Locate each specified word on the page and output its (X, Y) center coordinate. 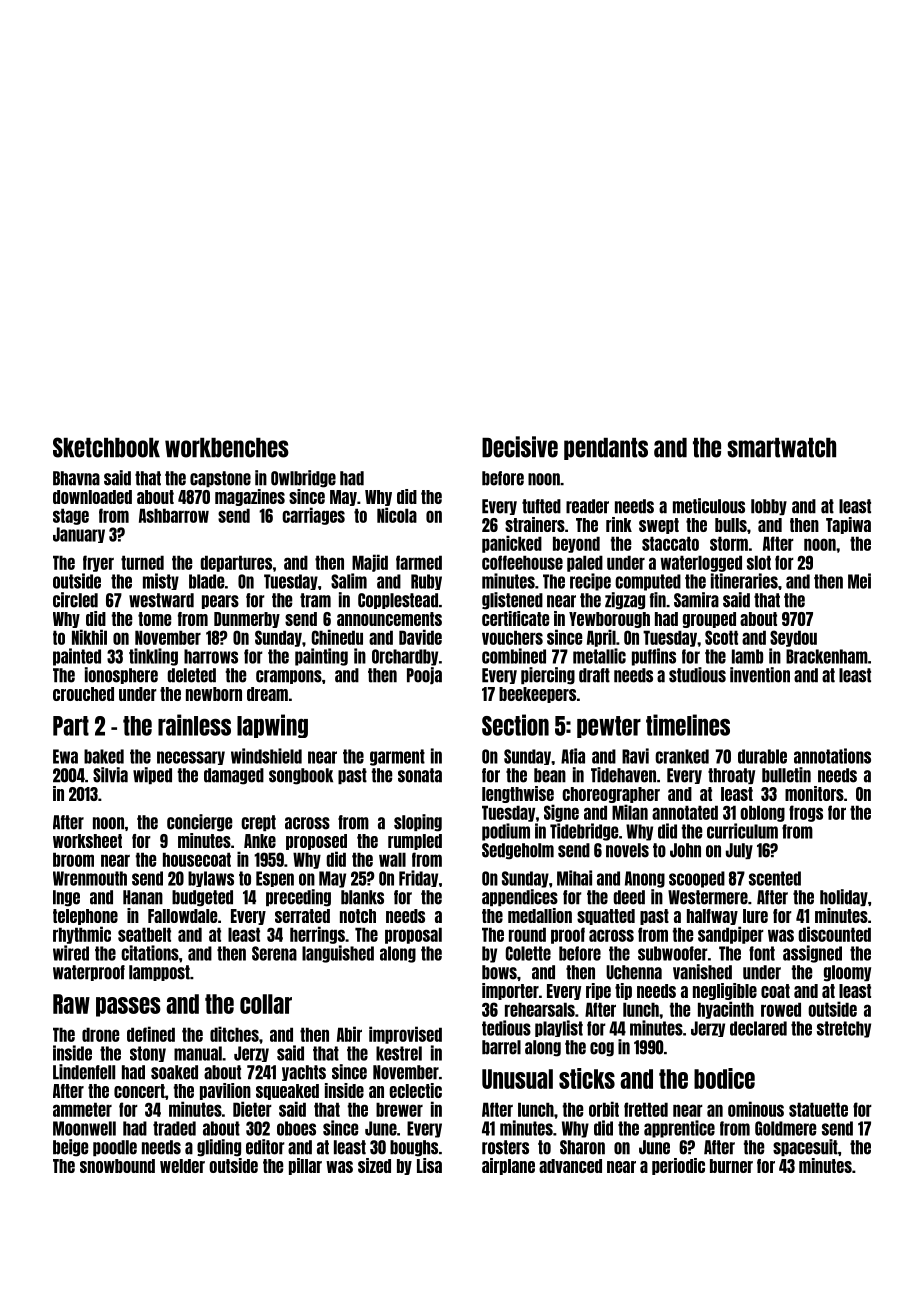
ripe (598, 991)
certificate (515, 618)
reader (587, 506)
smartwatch (781, 448)
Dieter (252, 1109)
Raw (71, 1004)
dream (267, 694)
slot (759, 562)
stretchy (844, 1029)
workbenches (227, 448)
